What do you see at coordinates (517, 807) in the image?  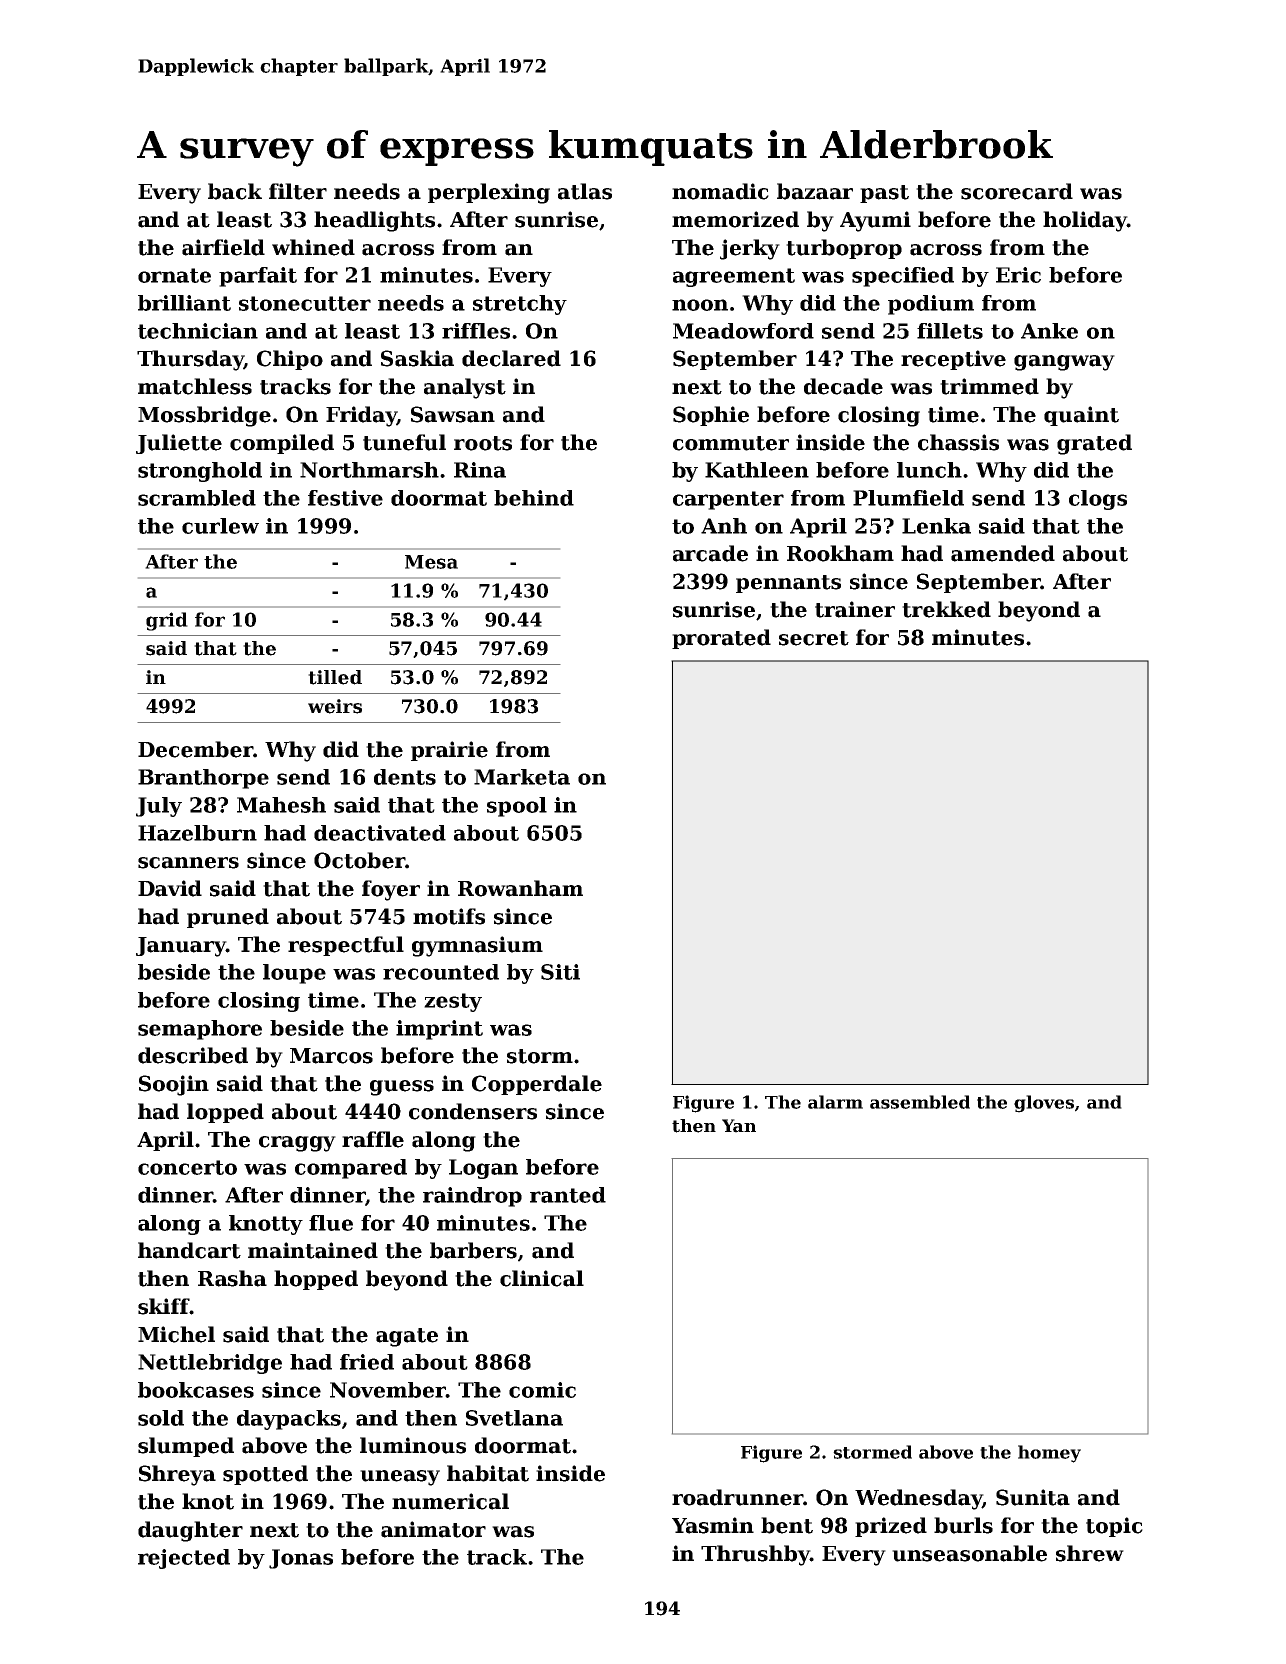 I see `spool` at bounding box center [517, 807].
